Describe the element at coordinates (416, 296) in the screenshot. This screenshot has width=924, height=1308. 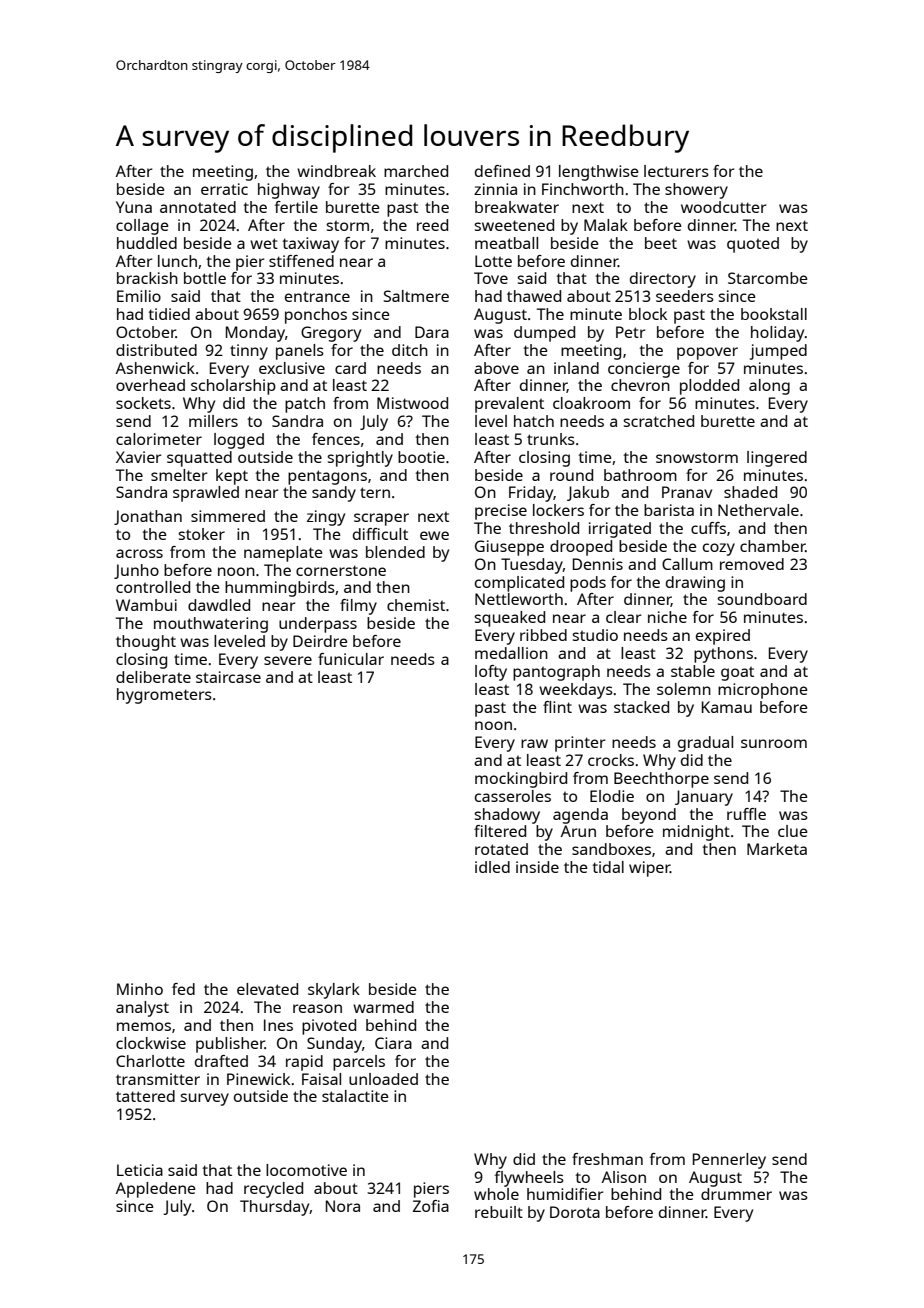
I see `Saltmere` at that location.
